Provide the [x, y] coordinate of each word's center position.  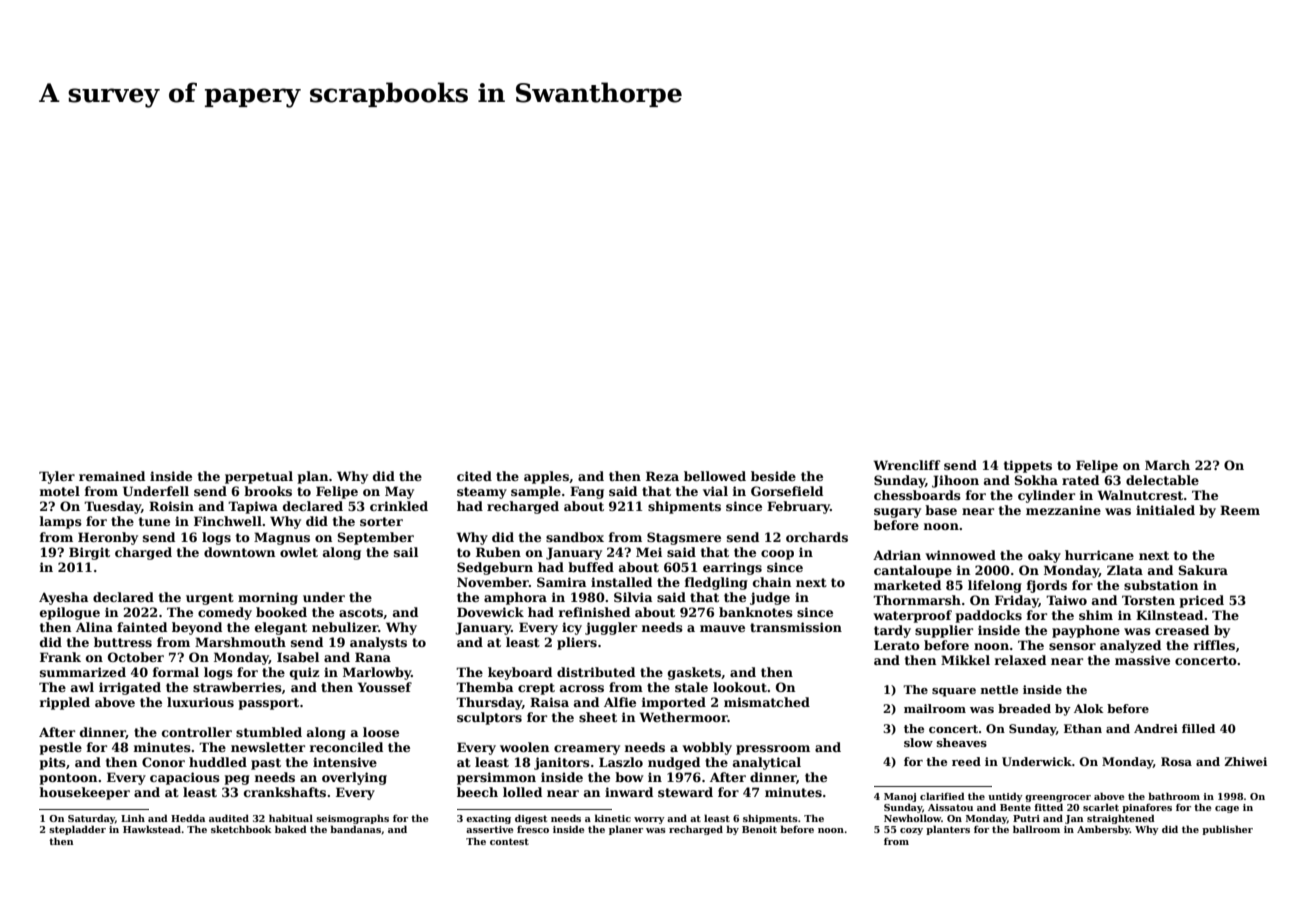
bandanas [355, 829]
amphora [515, 598]
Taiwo [1066, 600]
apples [546, 477]
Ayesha [63, 598]
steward [685, 792]
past [266, 764]
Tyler [57, 477]
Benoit [759, 829]
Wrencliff [906, 465]
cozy [911, 831]
